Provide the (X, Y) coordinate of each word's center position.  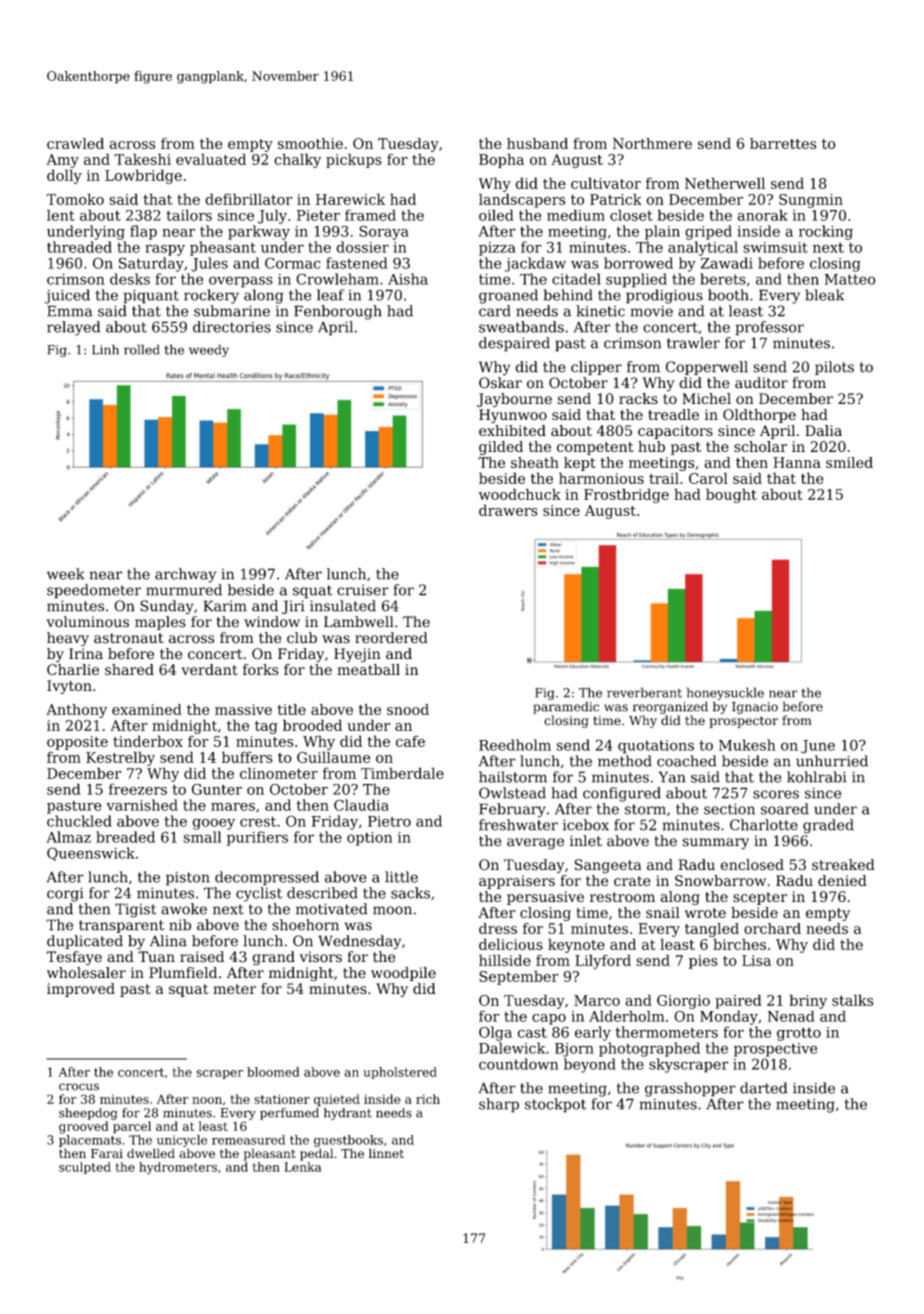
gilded (501, 448)
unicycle (182, 1141)
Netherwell (725, 183)
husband (537, 143)
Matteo (850, 279)
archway (186, 575)
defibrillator (249, 199)
